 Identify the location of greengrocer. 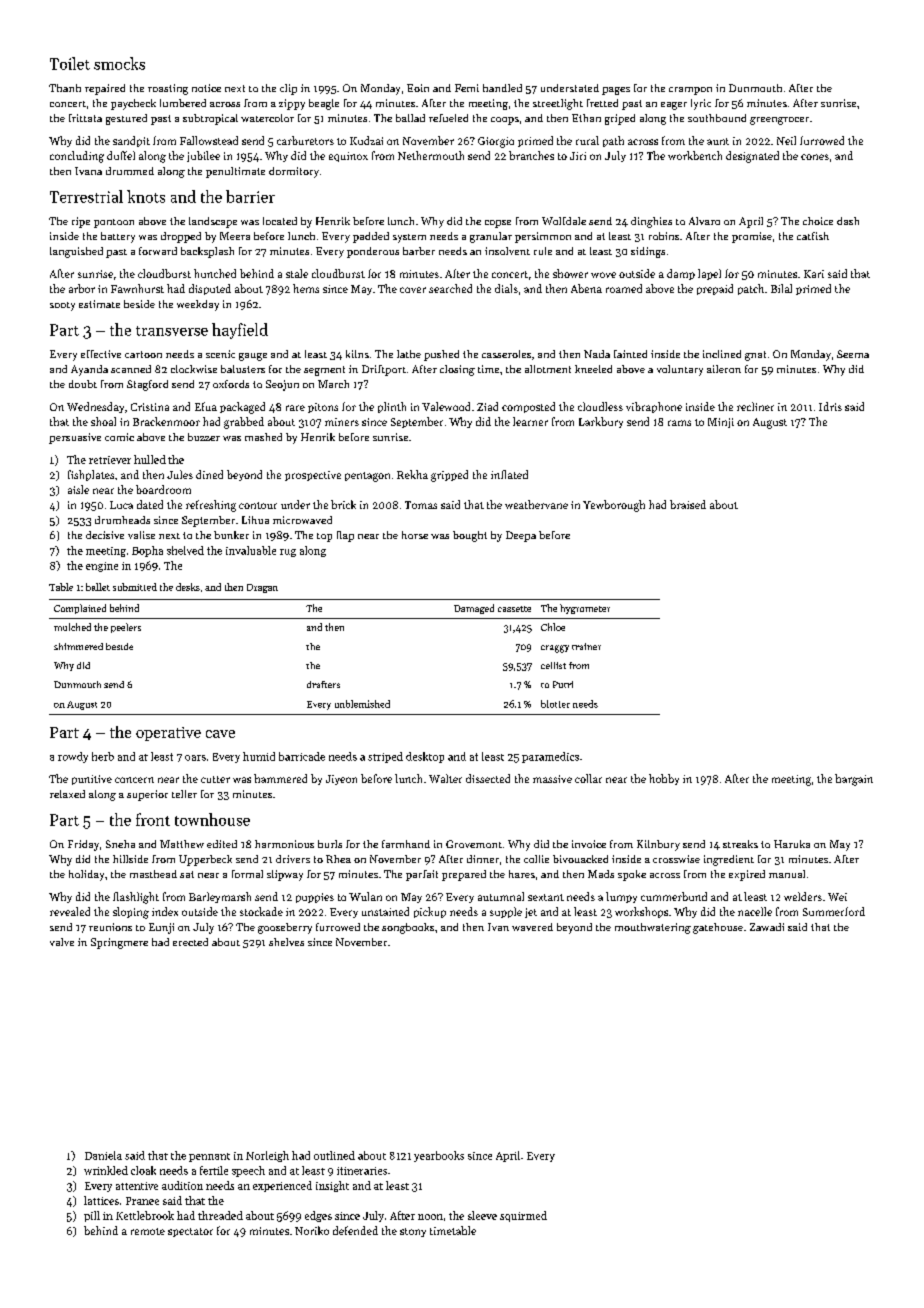
(779, 121).
